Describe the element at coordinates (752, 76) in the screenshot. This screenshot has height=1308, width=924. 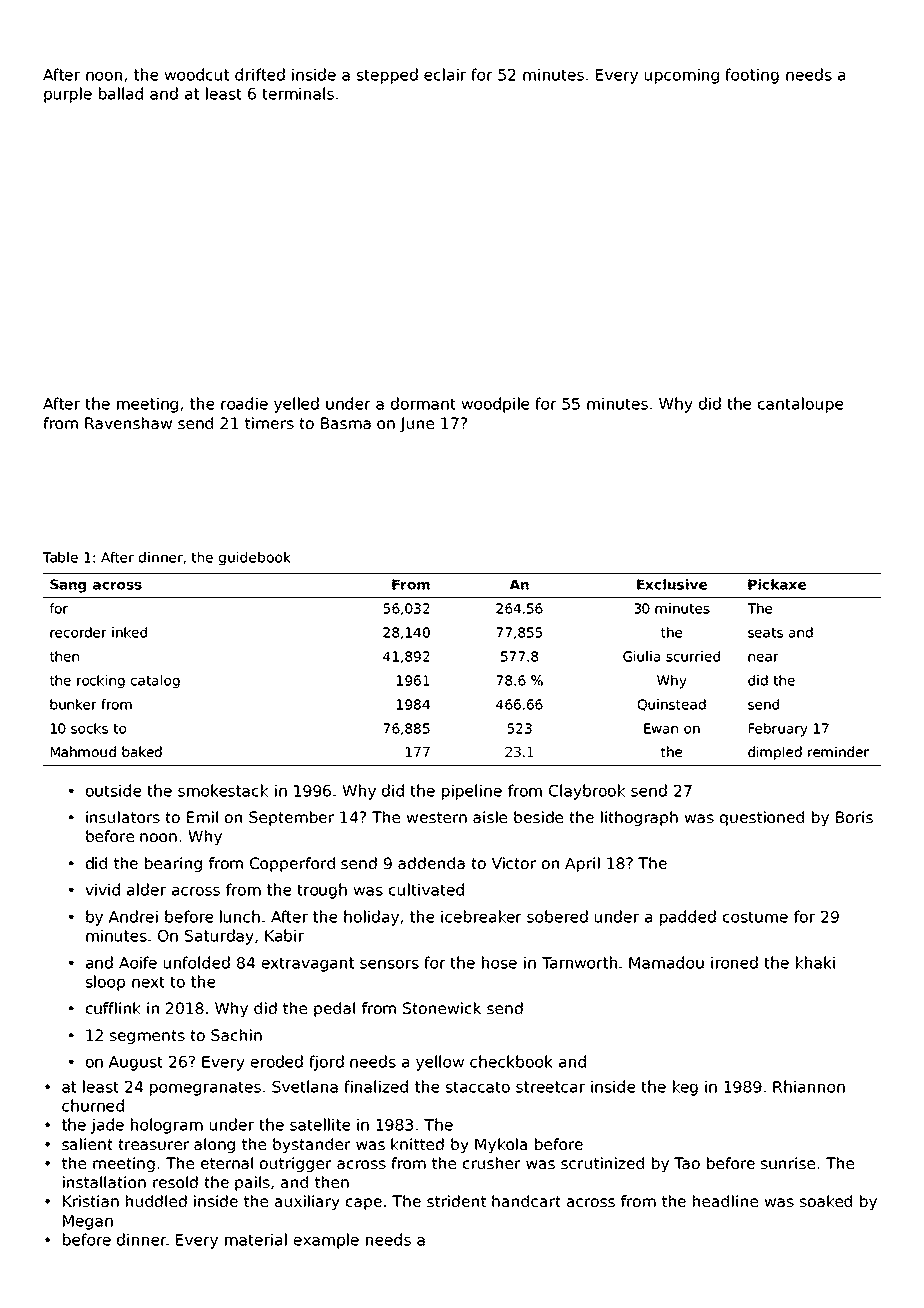
I see `footing` at that location.
